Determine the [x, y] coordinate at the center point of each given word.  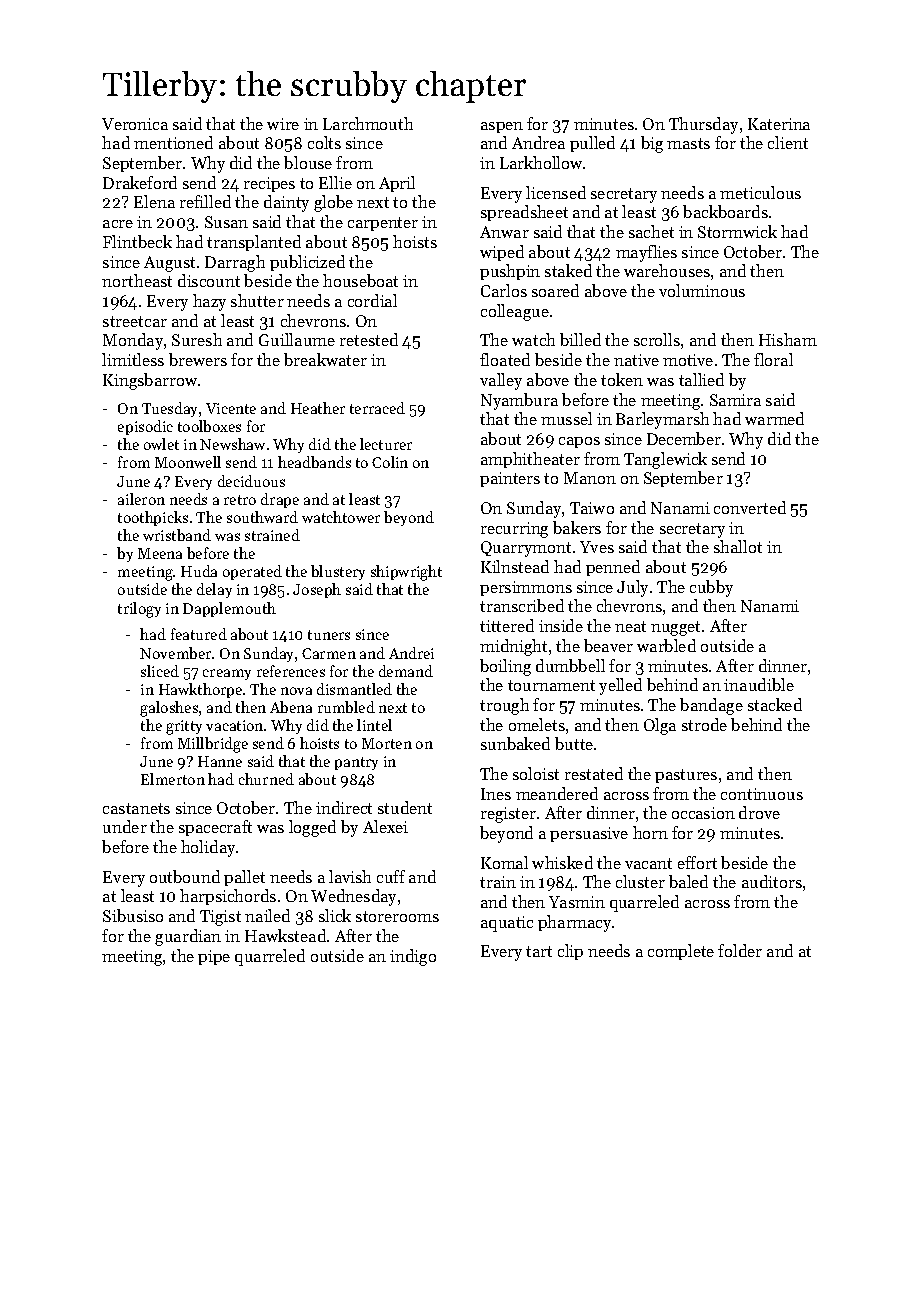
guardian [188, 937]
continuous [762, 794]
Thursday [703, 125]
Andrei [411, 653]
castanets [136, 808]
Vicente [231, 408]
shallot [738, 546]
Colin [390, 462]
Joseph [317, 590]
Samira [735, 400]
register [508, 815]
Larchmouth [368, 123]
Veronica [135, 124]
